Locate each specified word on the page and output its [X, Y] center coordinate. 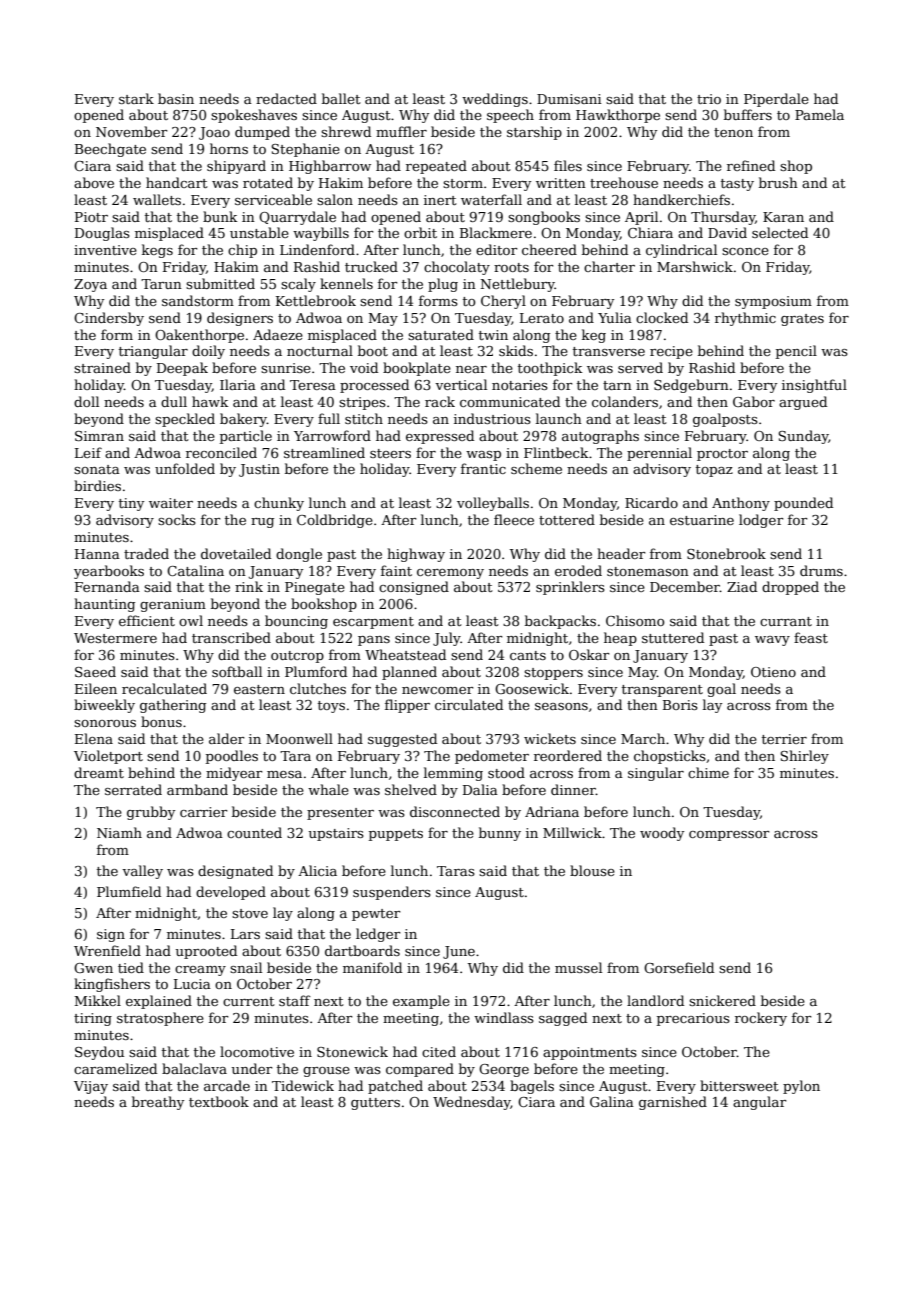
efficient [147, 620]
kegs [157, 251]
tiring [93, 1019]
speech [510, 116]
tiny [131, 504]
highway [416, 555]
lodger [761, 521]
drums [821, 570]
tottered [567, 519]
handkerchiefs [681, 199]
